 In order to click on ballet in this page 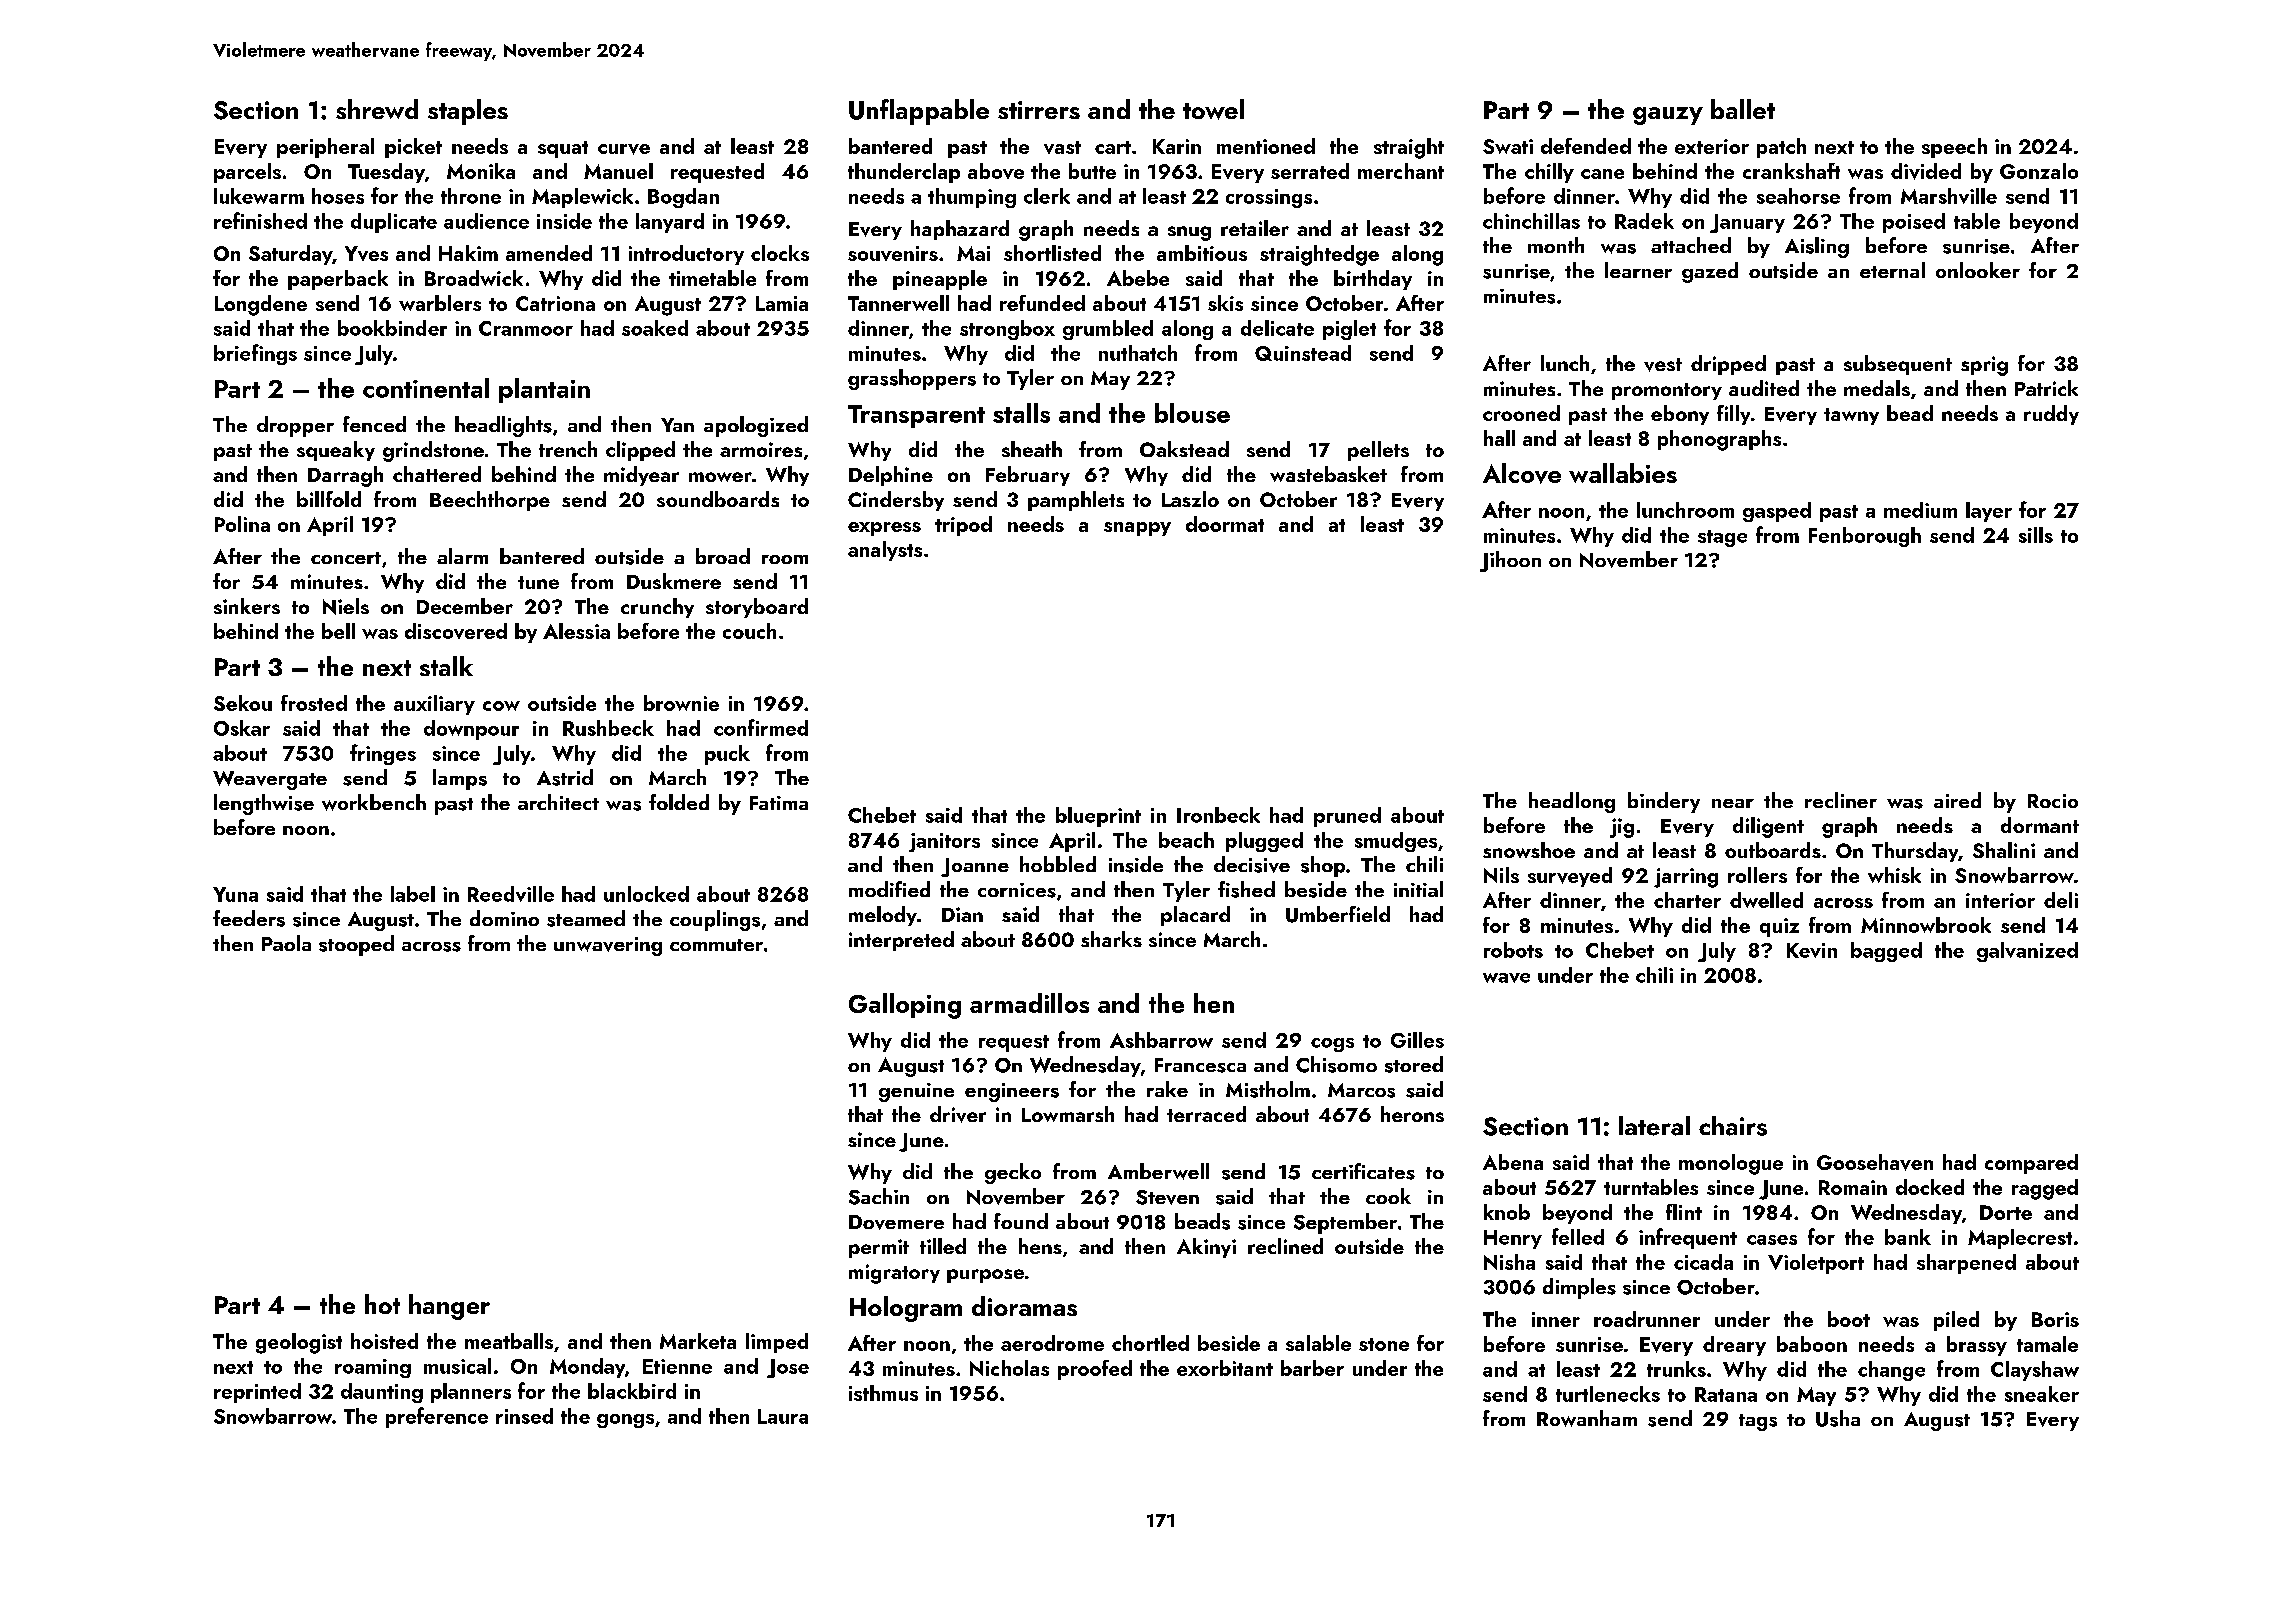, I will do `click(1743, 109)`.
